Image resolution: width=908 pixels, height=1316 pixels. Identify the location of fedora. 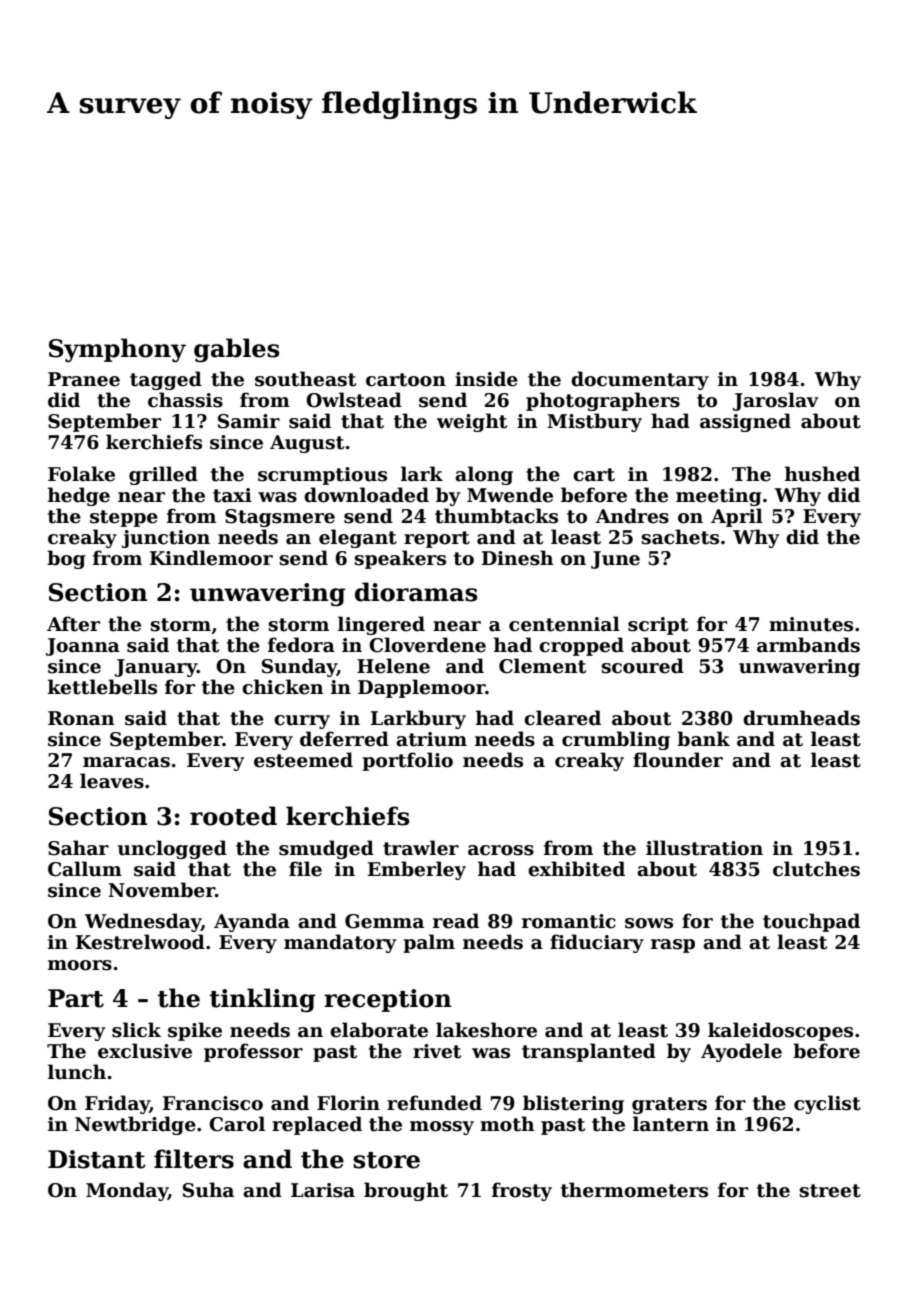
(301, 645).
